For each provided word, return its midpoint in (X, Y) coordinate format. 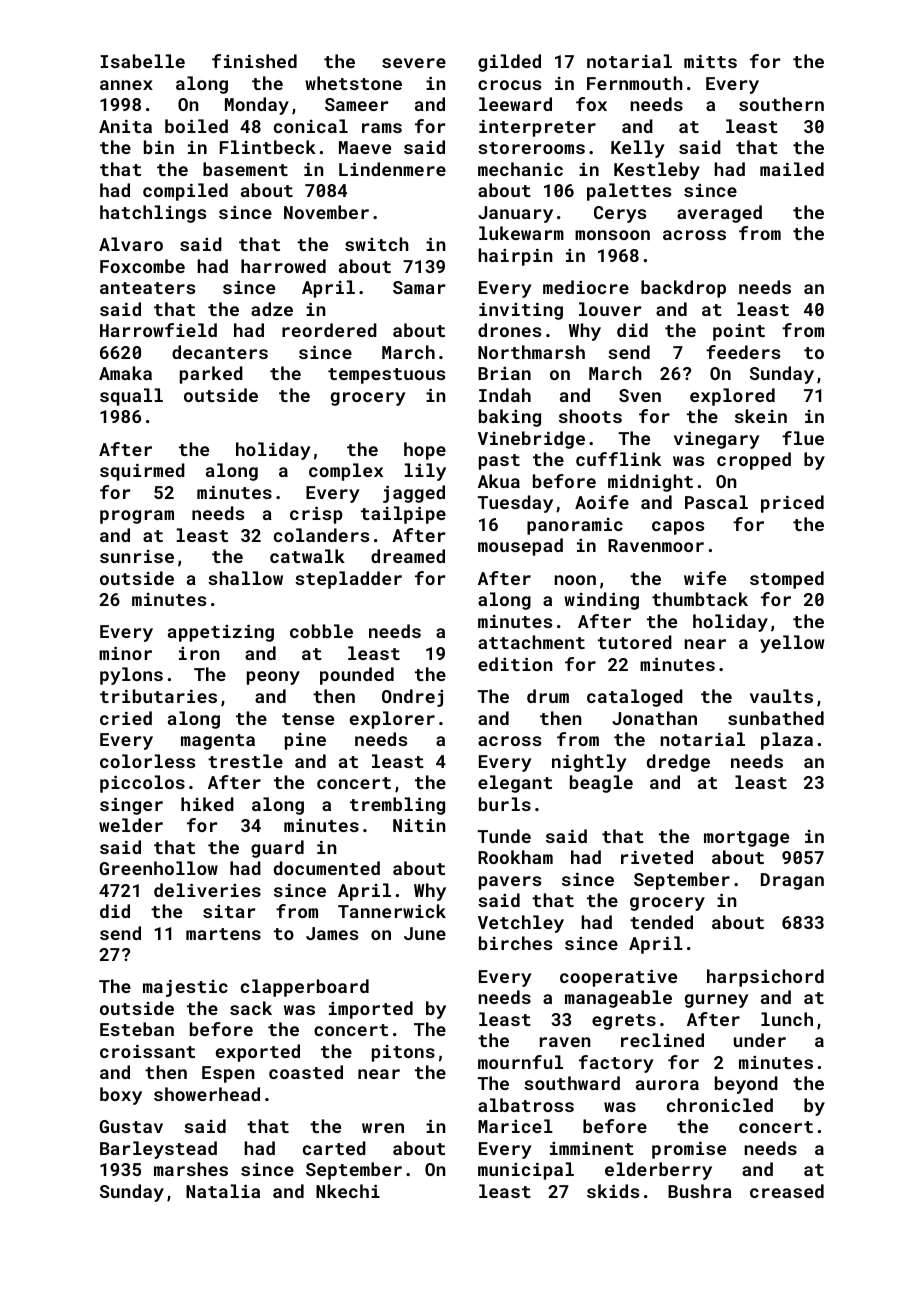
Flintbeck (268, 147)
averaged (719, 214)
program (137, 517)
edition (515, 664)
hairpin (515, 257)
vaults (781, 696)
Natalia (223, 1191)
